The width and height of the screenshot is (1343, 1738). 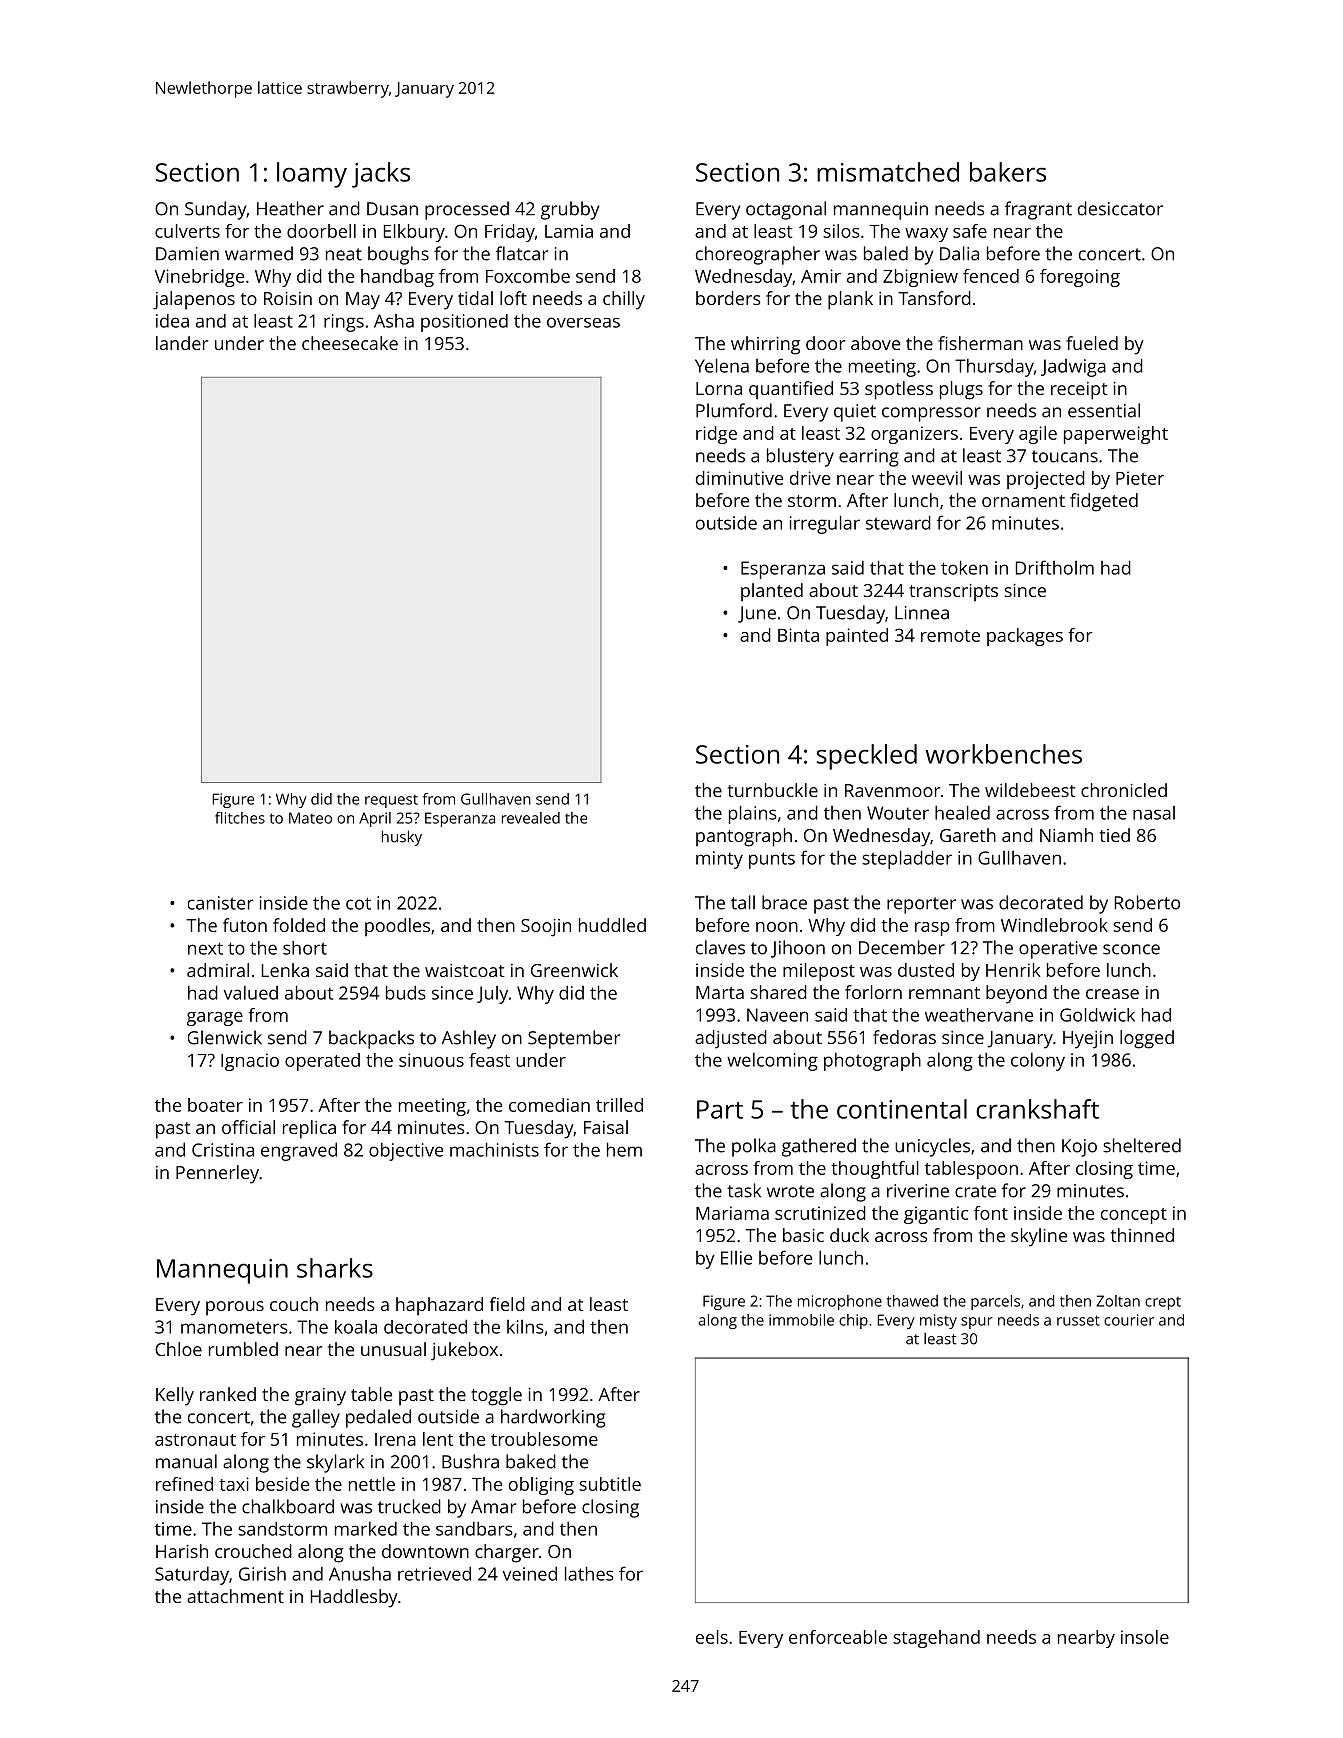 I want to click on Jihoon, so click(x=798, y=949).
